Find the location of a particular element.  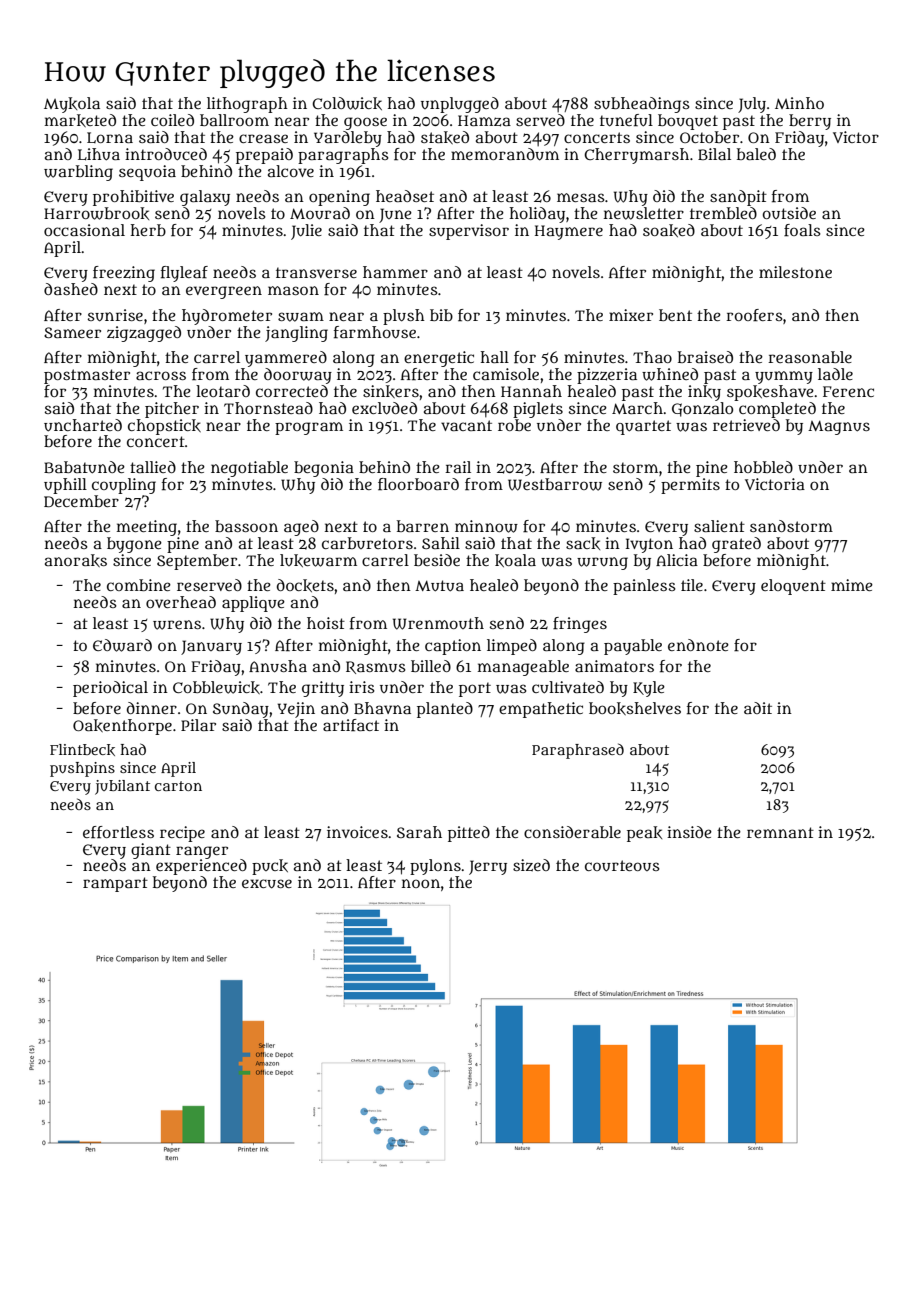

bassoon is located at coordinates (246, 526).
